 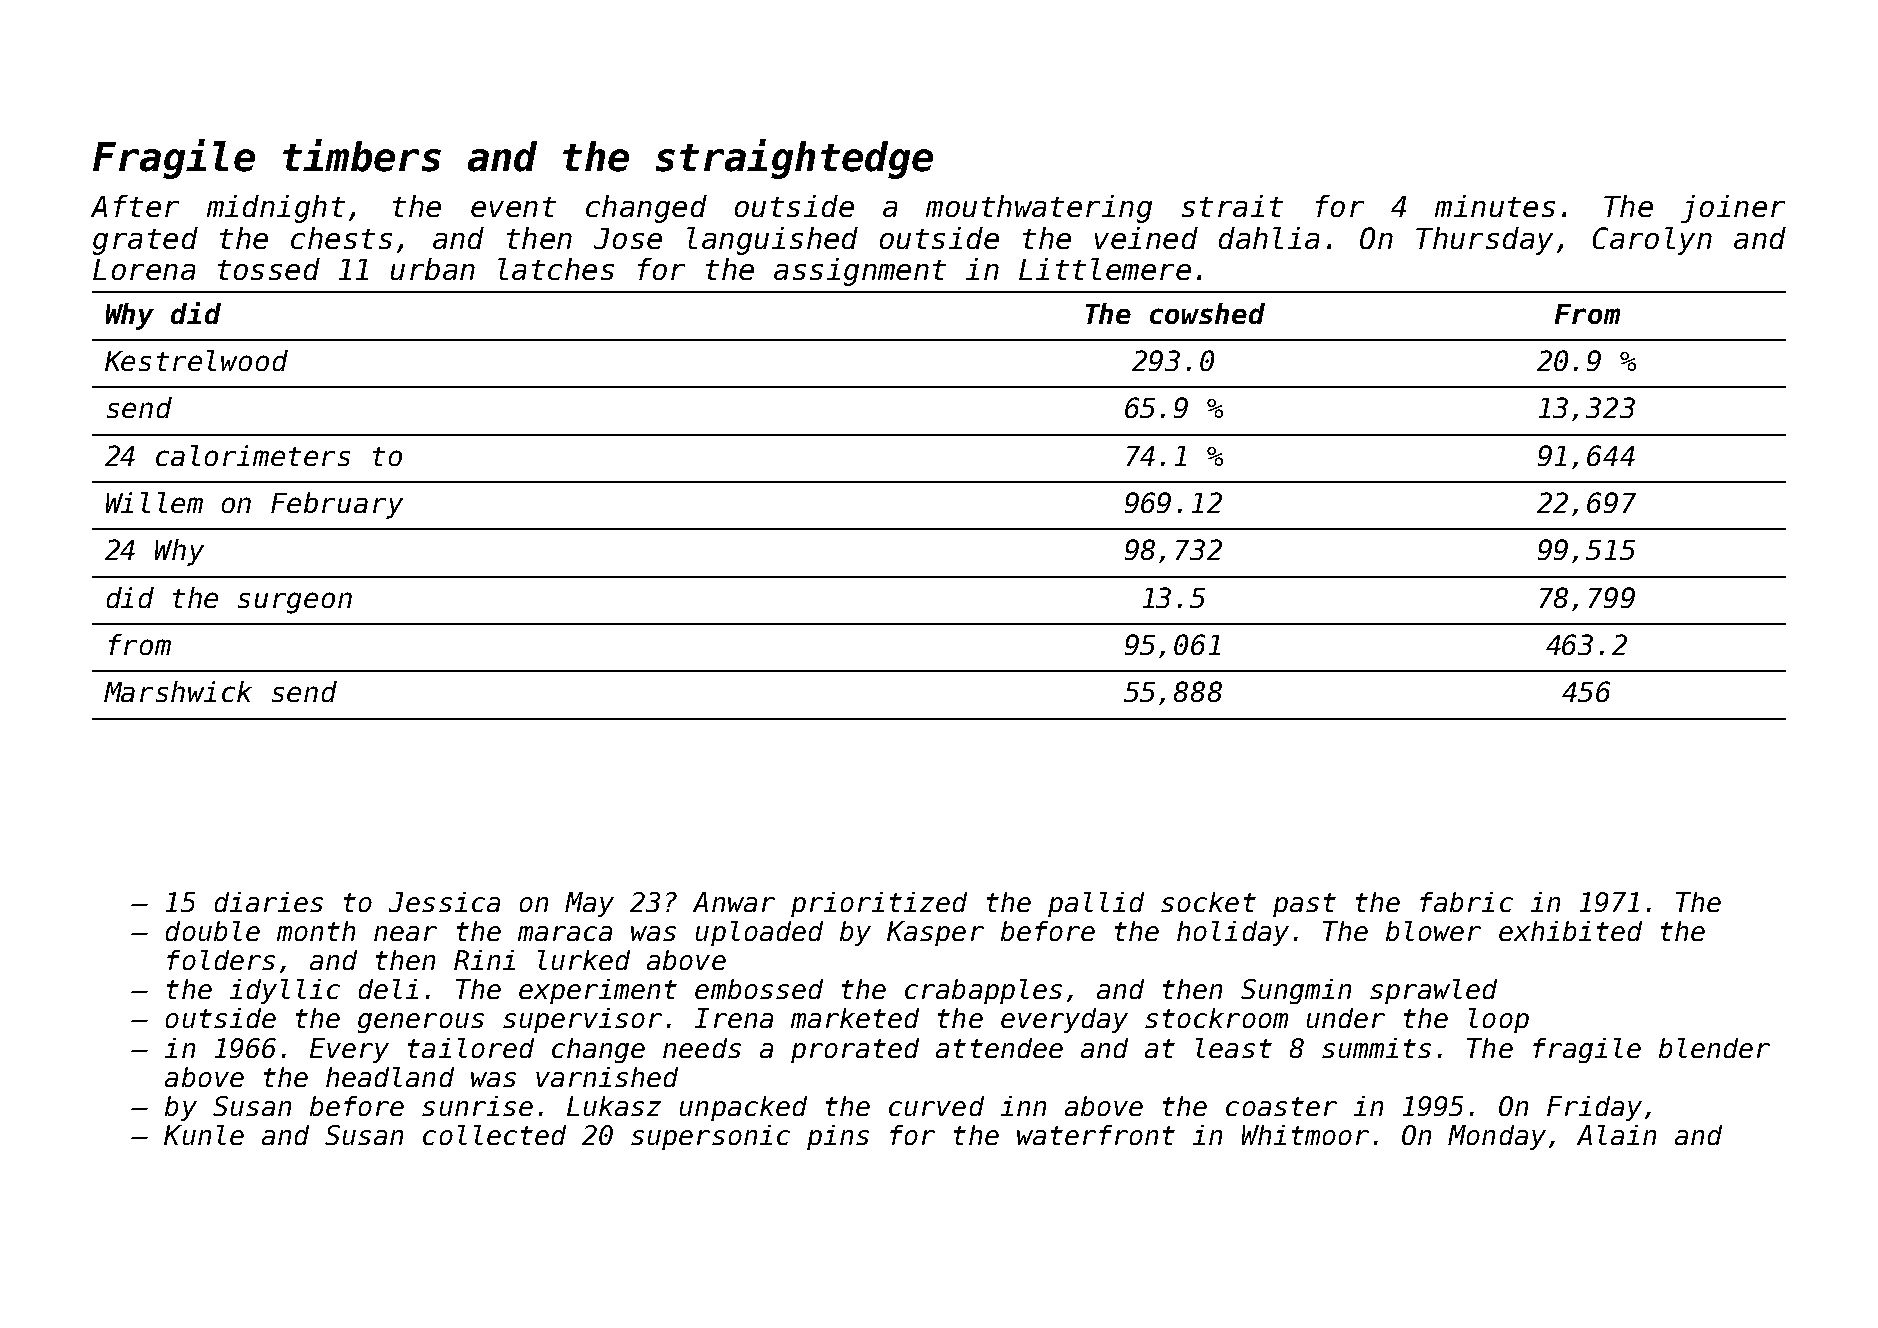 I want to click on cowshed, so click(x=1207, y=313).
